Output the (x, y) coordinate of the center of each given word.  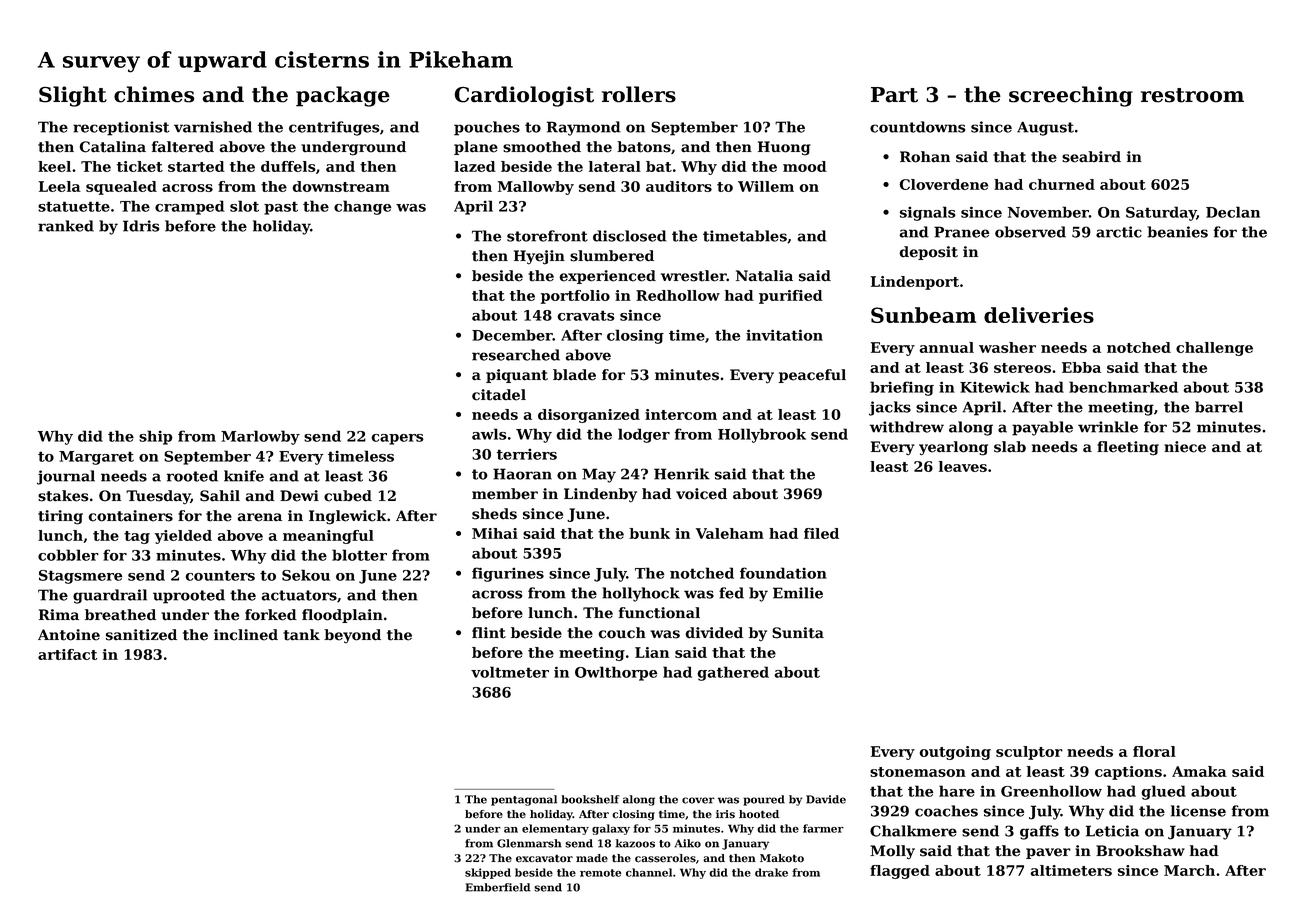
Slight (73, 96)
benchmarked (1123, 387)
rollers (639, 94)
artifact (67, 654)
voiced (701, 494)
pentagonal (524, 800)
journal (66, 477)
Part (894, 95)
